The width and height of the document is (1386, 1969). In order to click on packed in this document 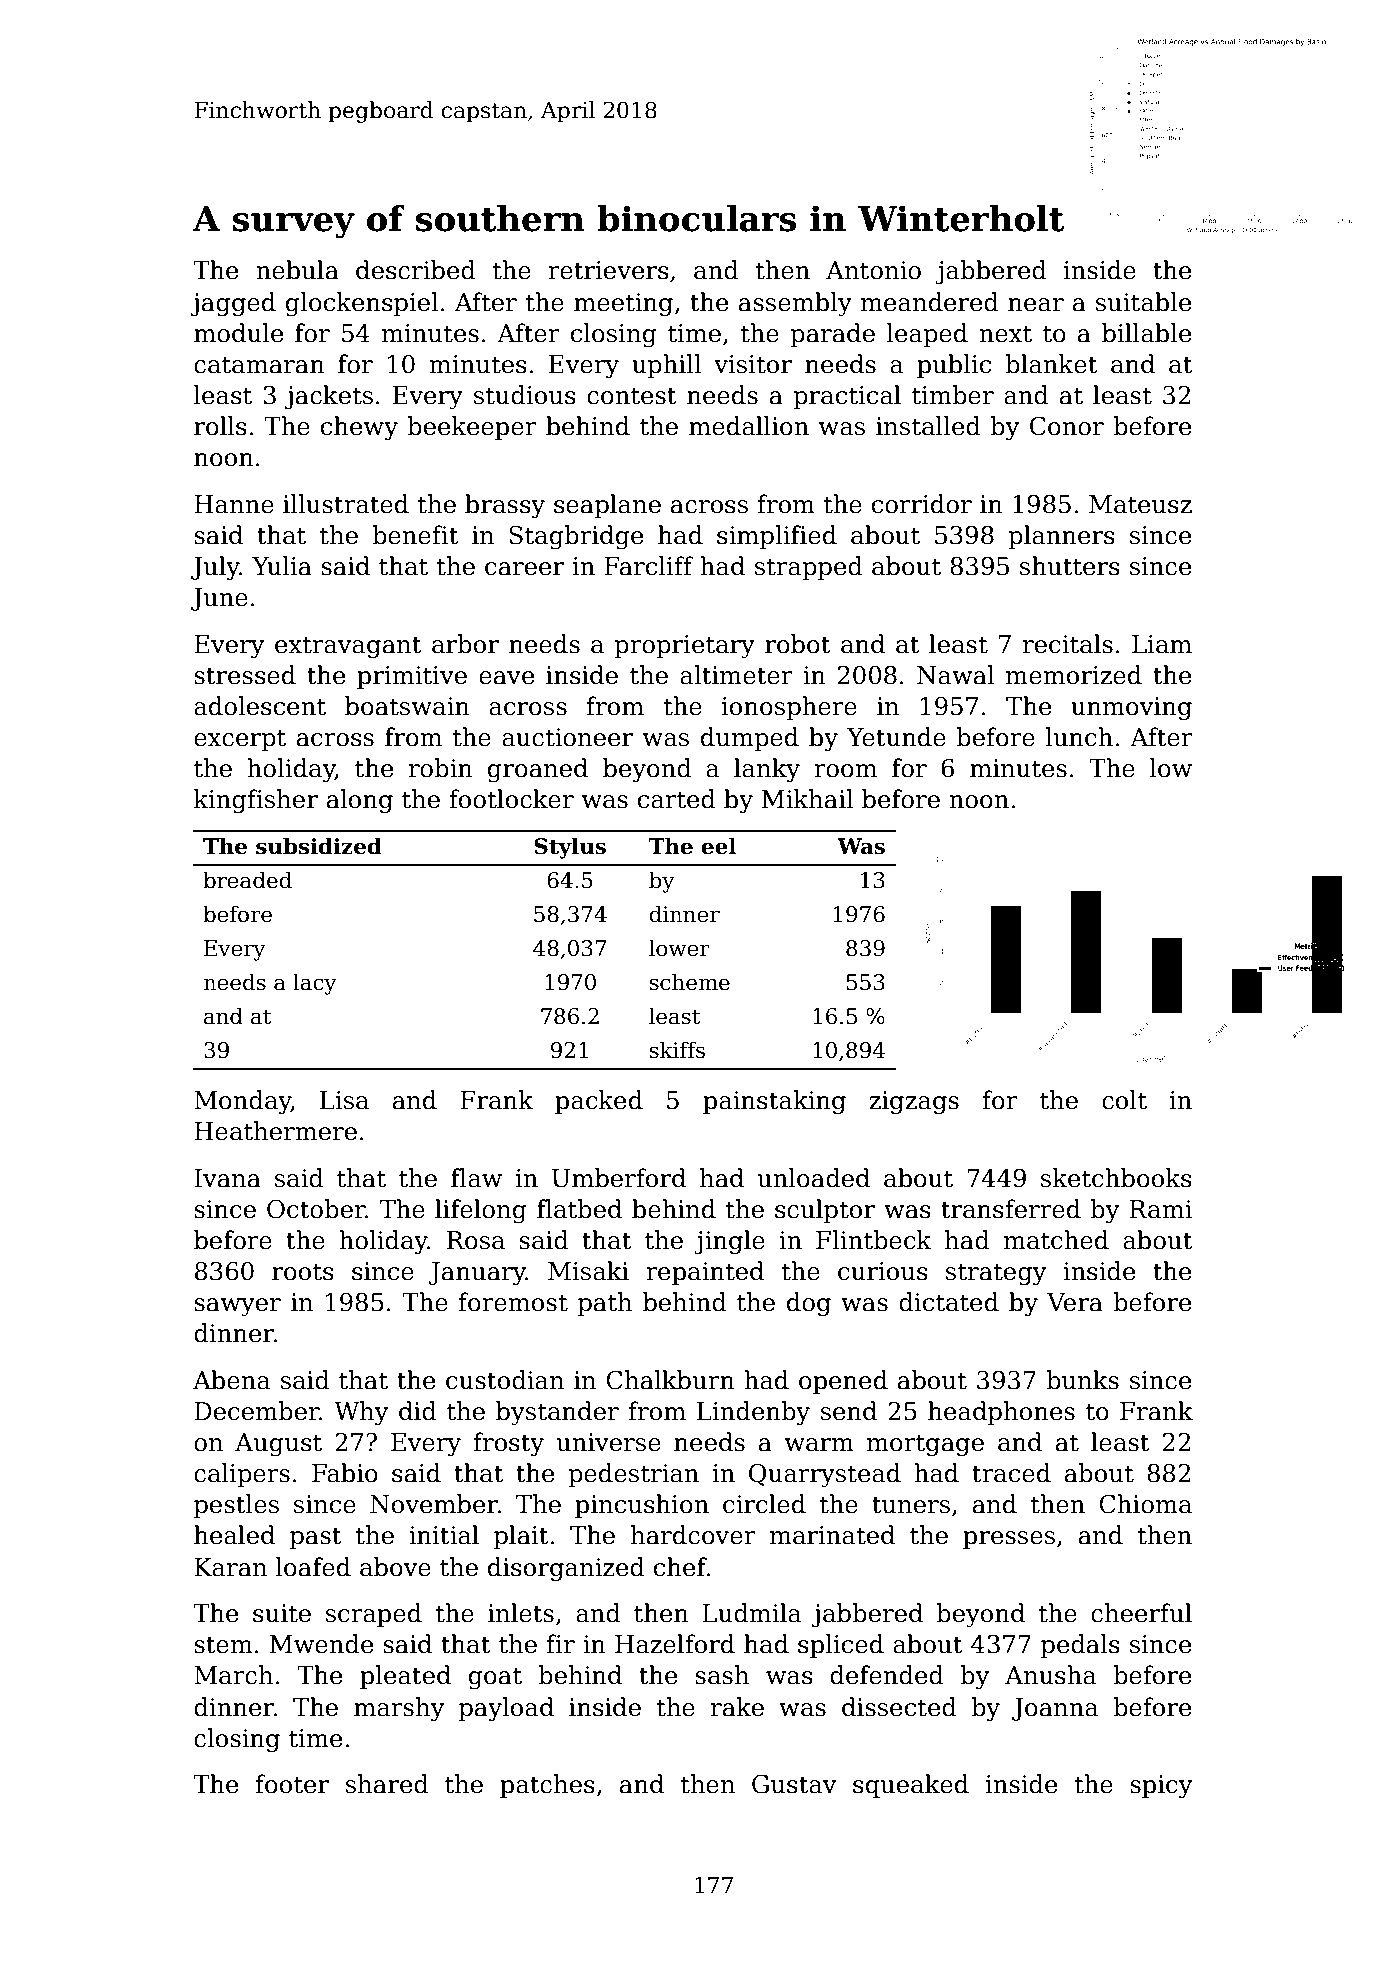, I will do `click(599, 1102)`.
